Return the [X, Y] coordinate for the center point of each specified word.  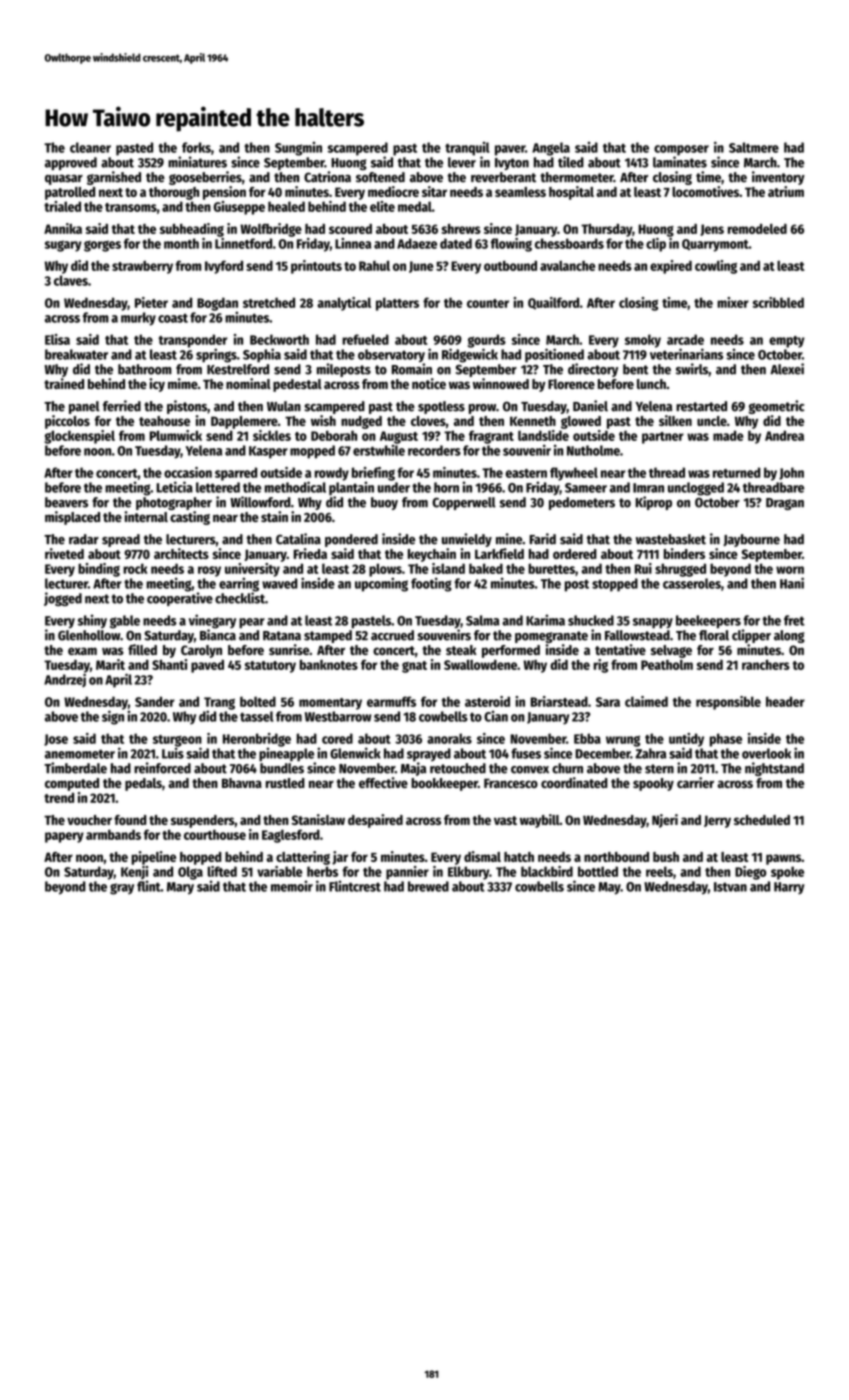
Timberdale [75, 768]
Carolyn [201, 651]
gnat [414, 667]
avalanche [567, 266]
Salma [483, 620]
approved [71, 163]
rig [600, 666]
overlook [766, 753]
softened [380, 177]
